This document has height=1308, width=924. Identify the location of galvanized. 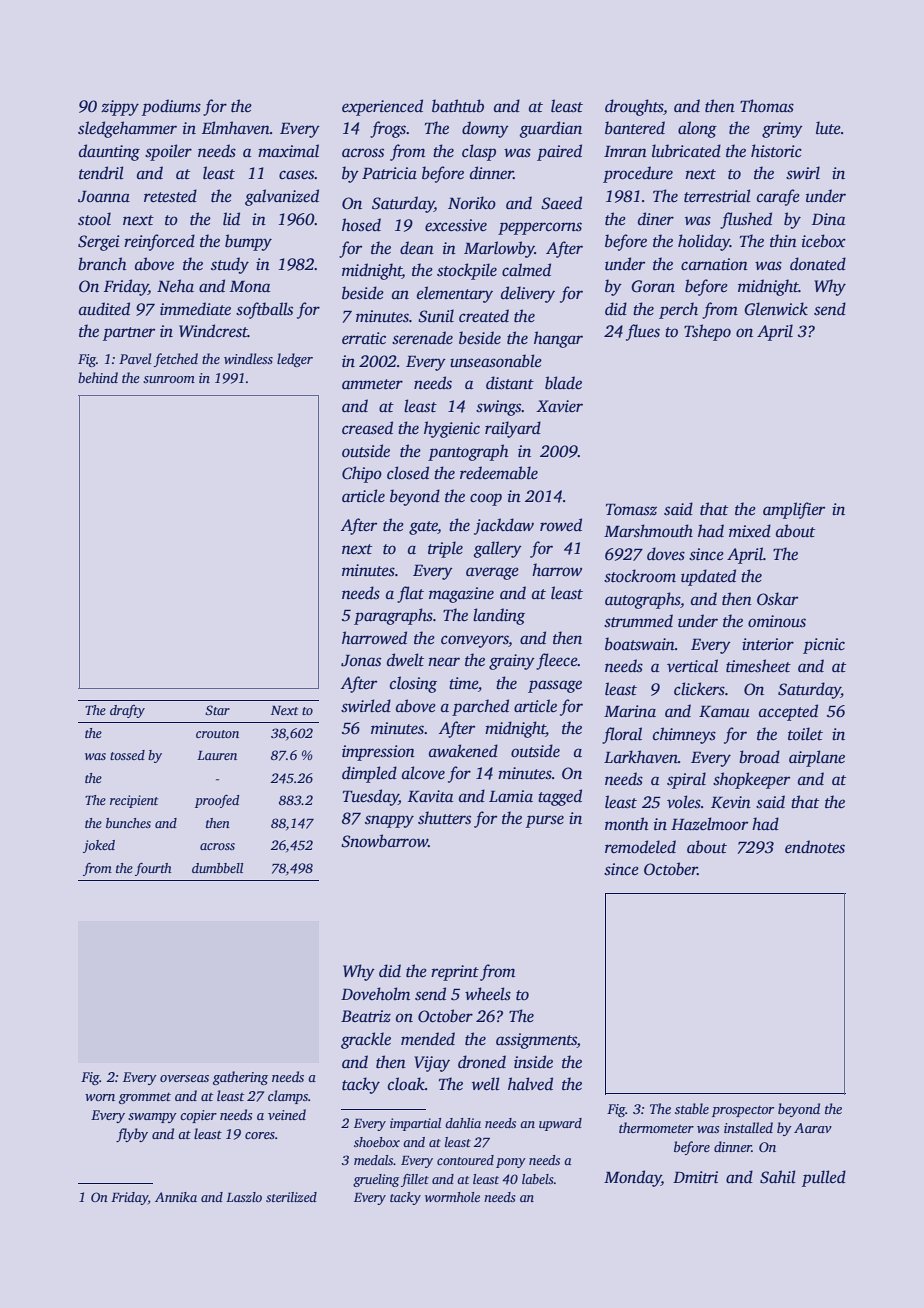
(282, 197).
